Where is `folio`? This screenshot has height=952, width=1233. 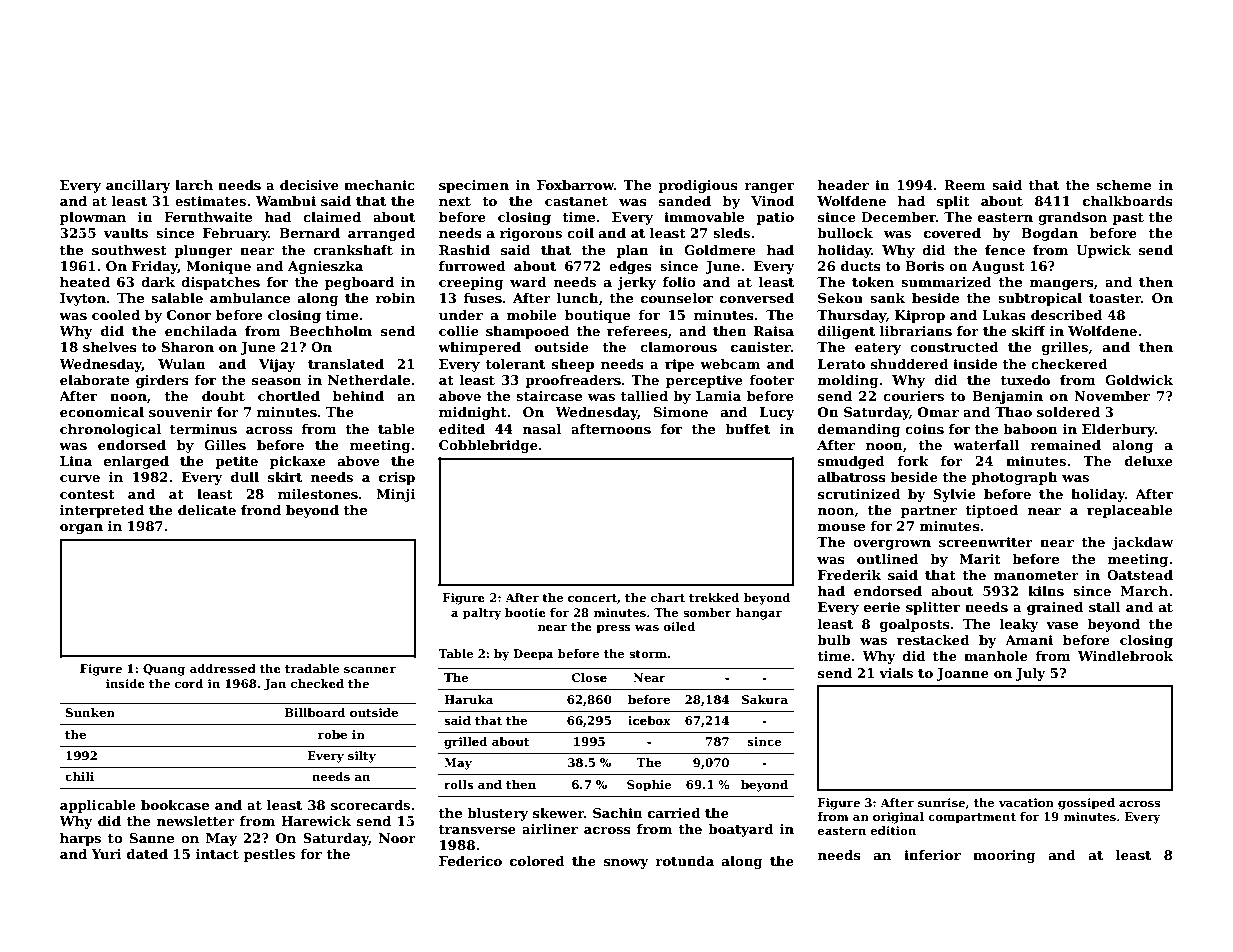
folio is located at coordinates (679, 282).
